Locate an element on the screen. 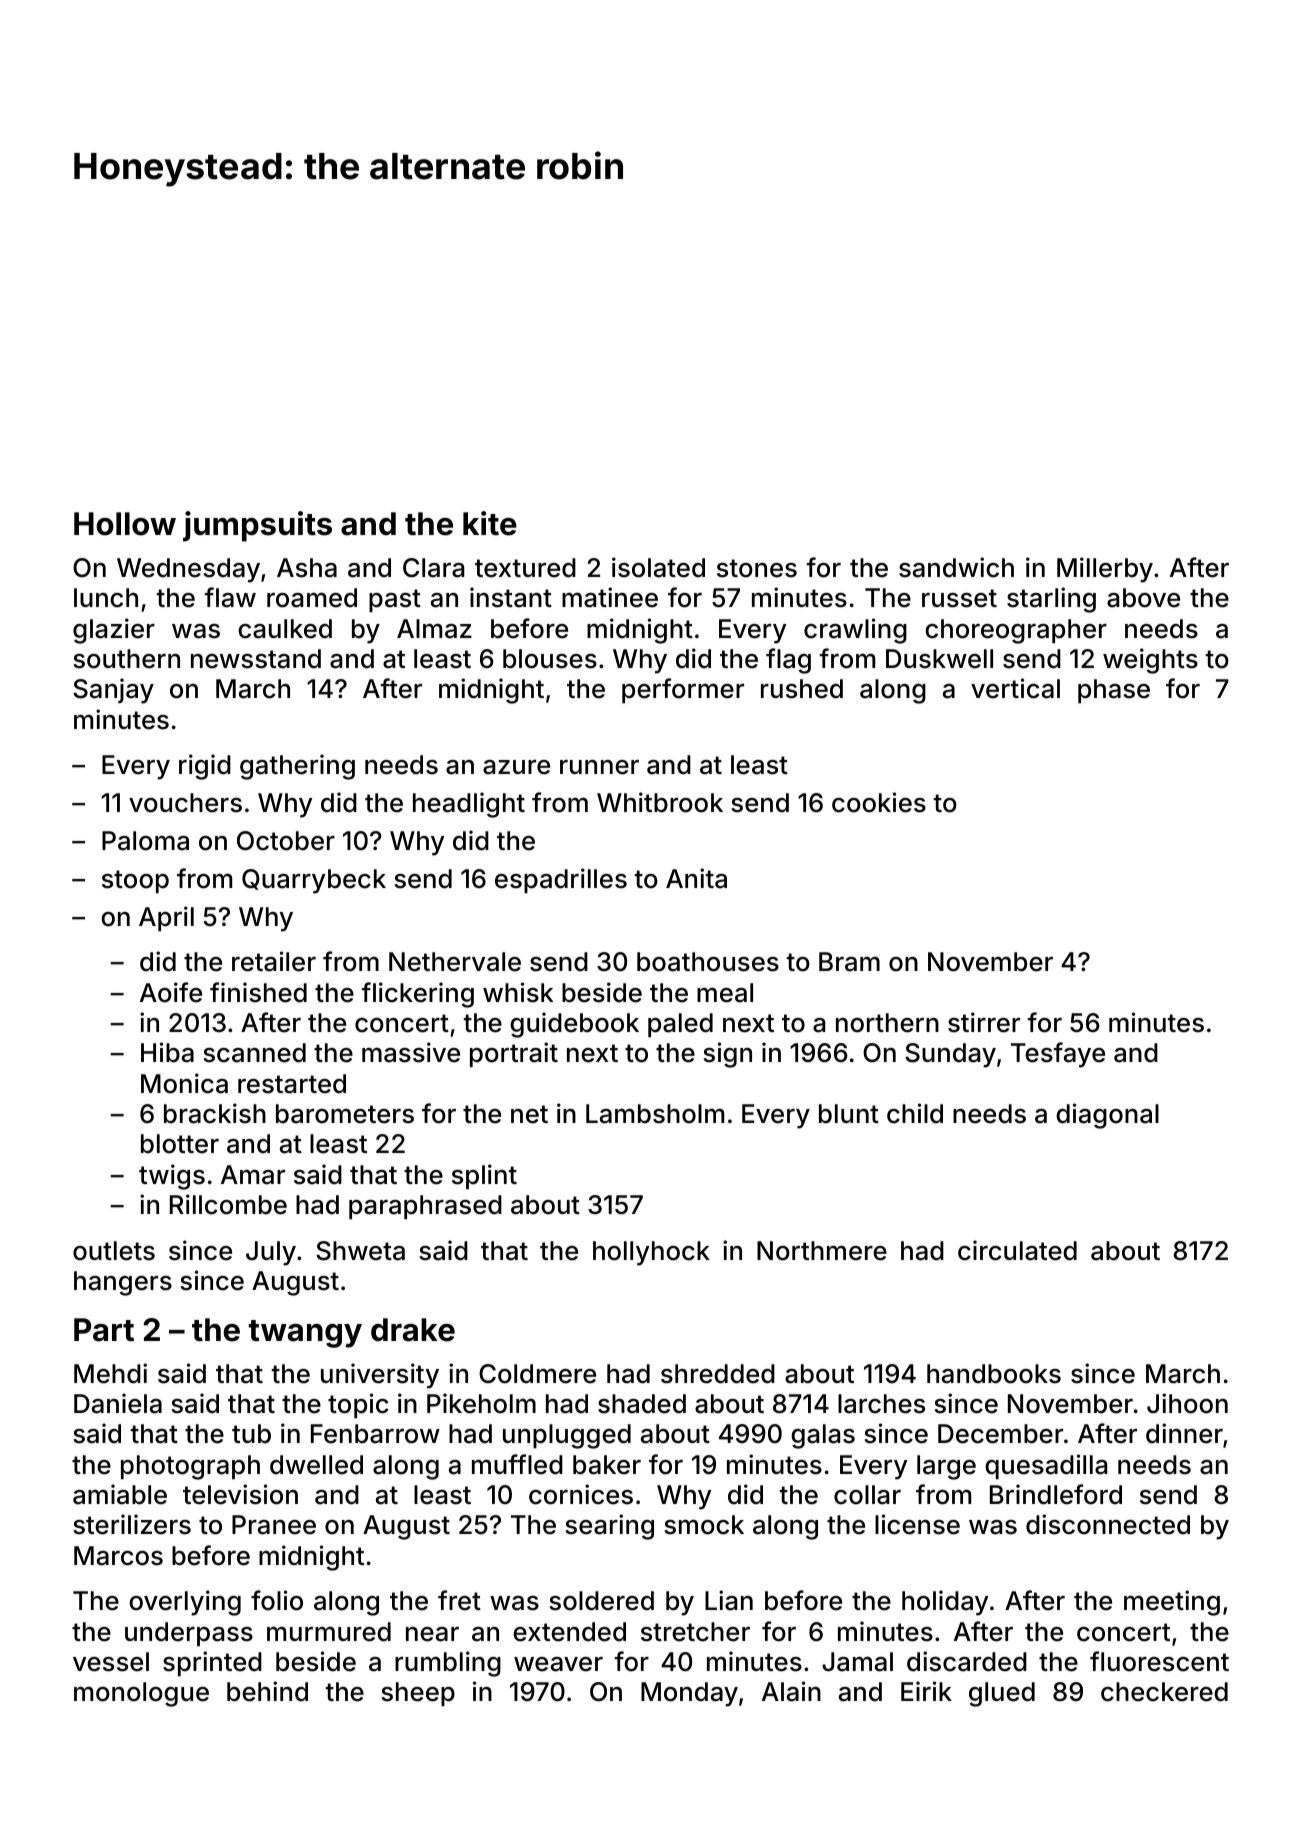 This screenshot has height=1842, width=1302. diagonal is located at coordinates (1107, 1116).
